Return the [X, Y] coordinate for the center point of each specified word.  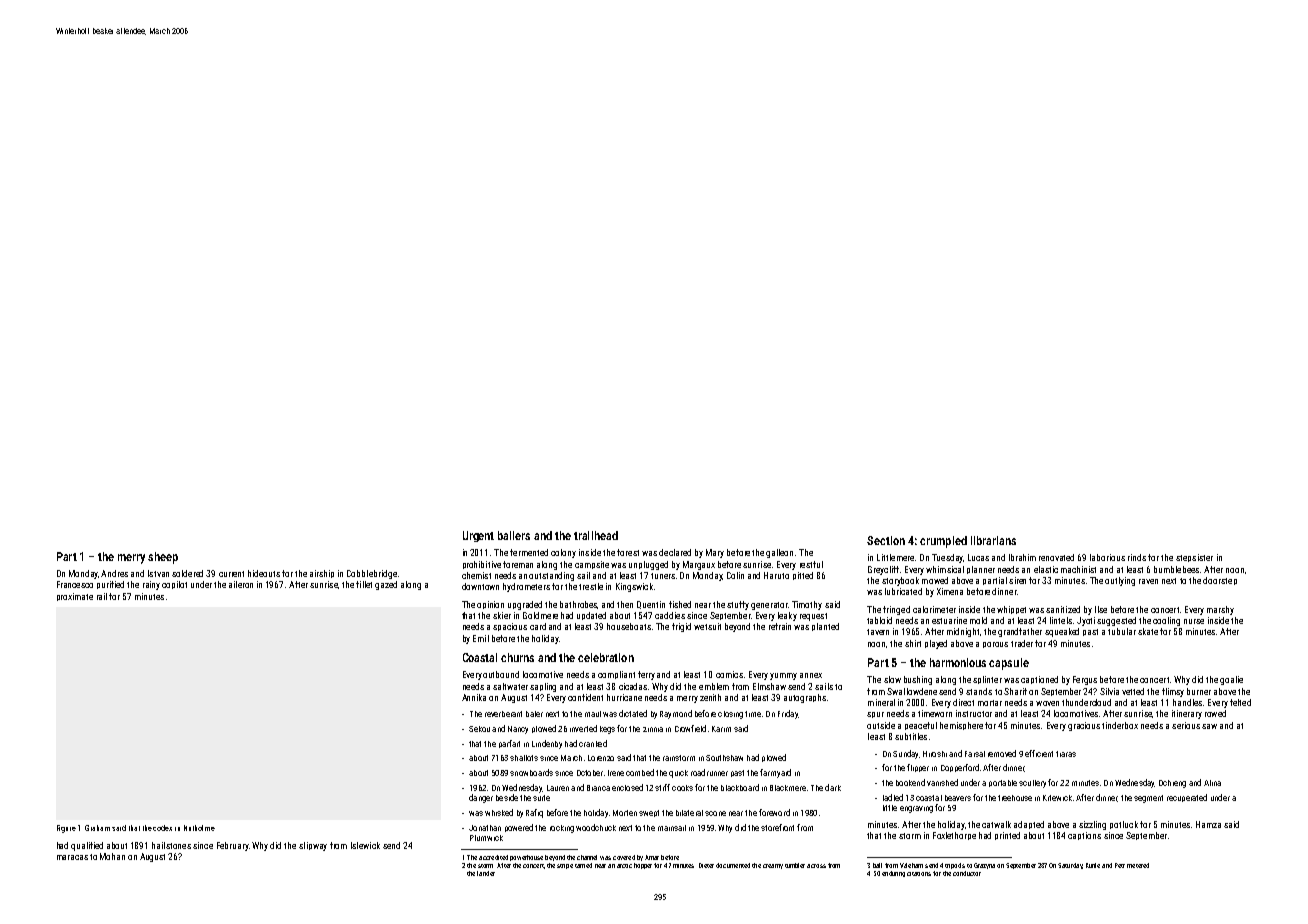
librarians [993, 540]
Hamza [1208, 824]
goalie [1231, 680]
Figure [66, 829]
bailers [514, 535]
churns [517, 657]
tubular [1122, 631]
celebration [606, 657]
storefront [777, 827]
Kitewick [1057, 798]
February [233, 846]
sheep [163, 558]
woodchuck [596, 827]
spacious [510, 627]
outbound [501, 674]
